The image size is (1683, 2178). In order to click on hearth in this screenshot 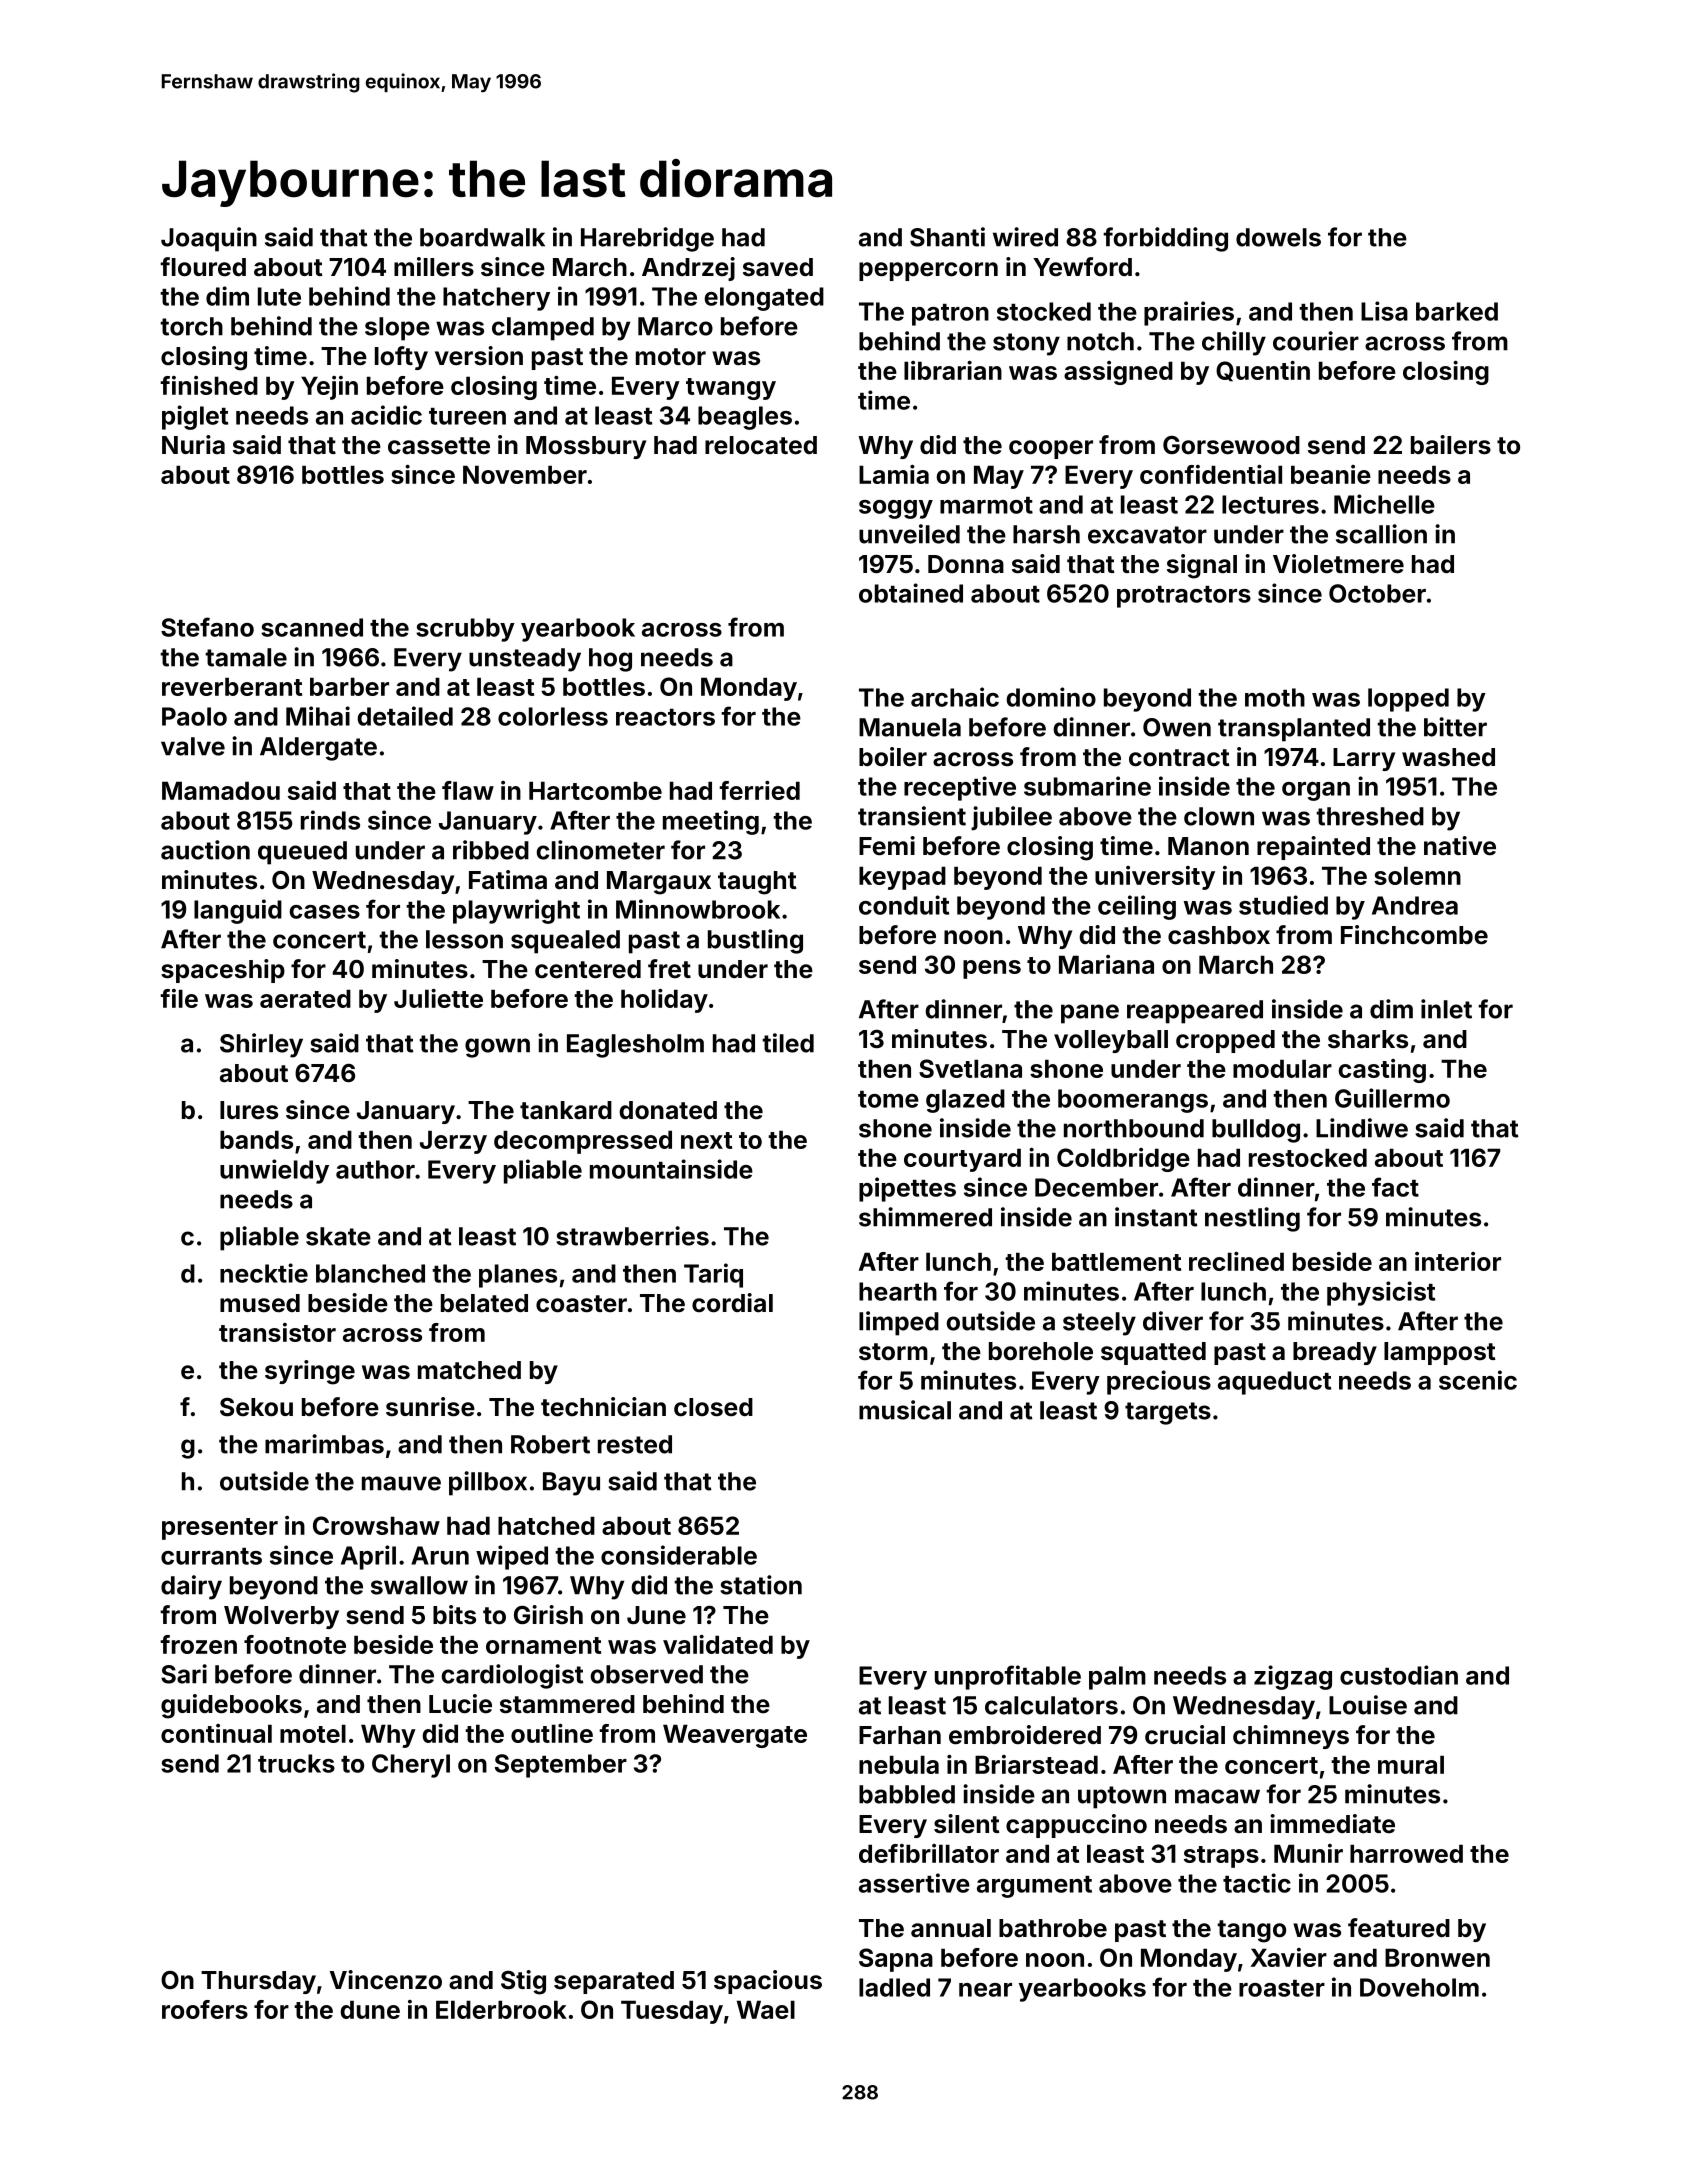, I will do `click(898, 1291)`.
